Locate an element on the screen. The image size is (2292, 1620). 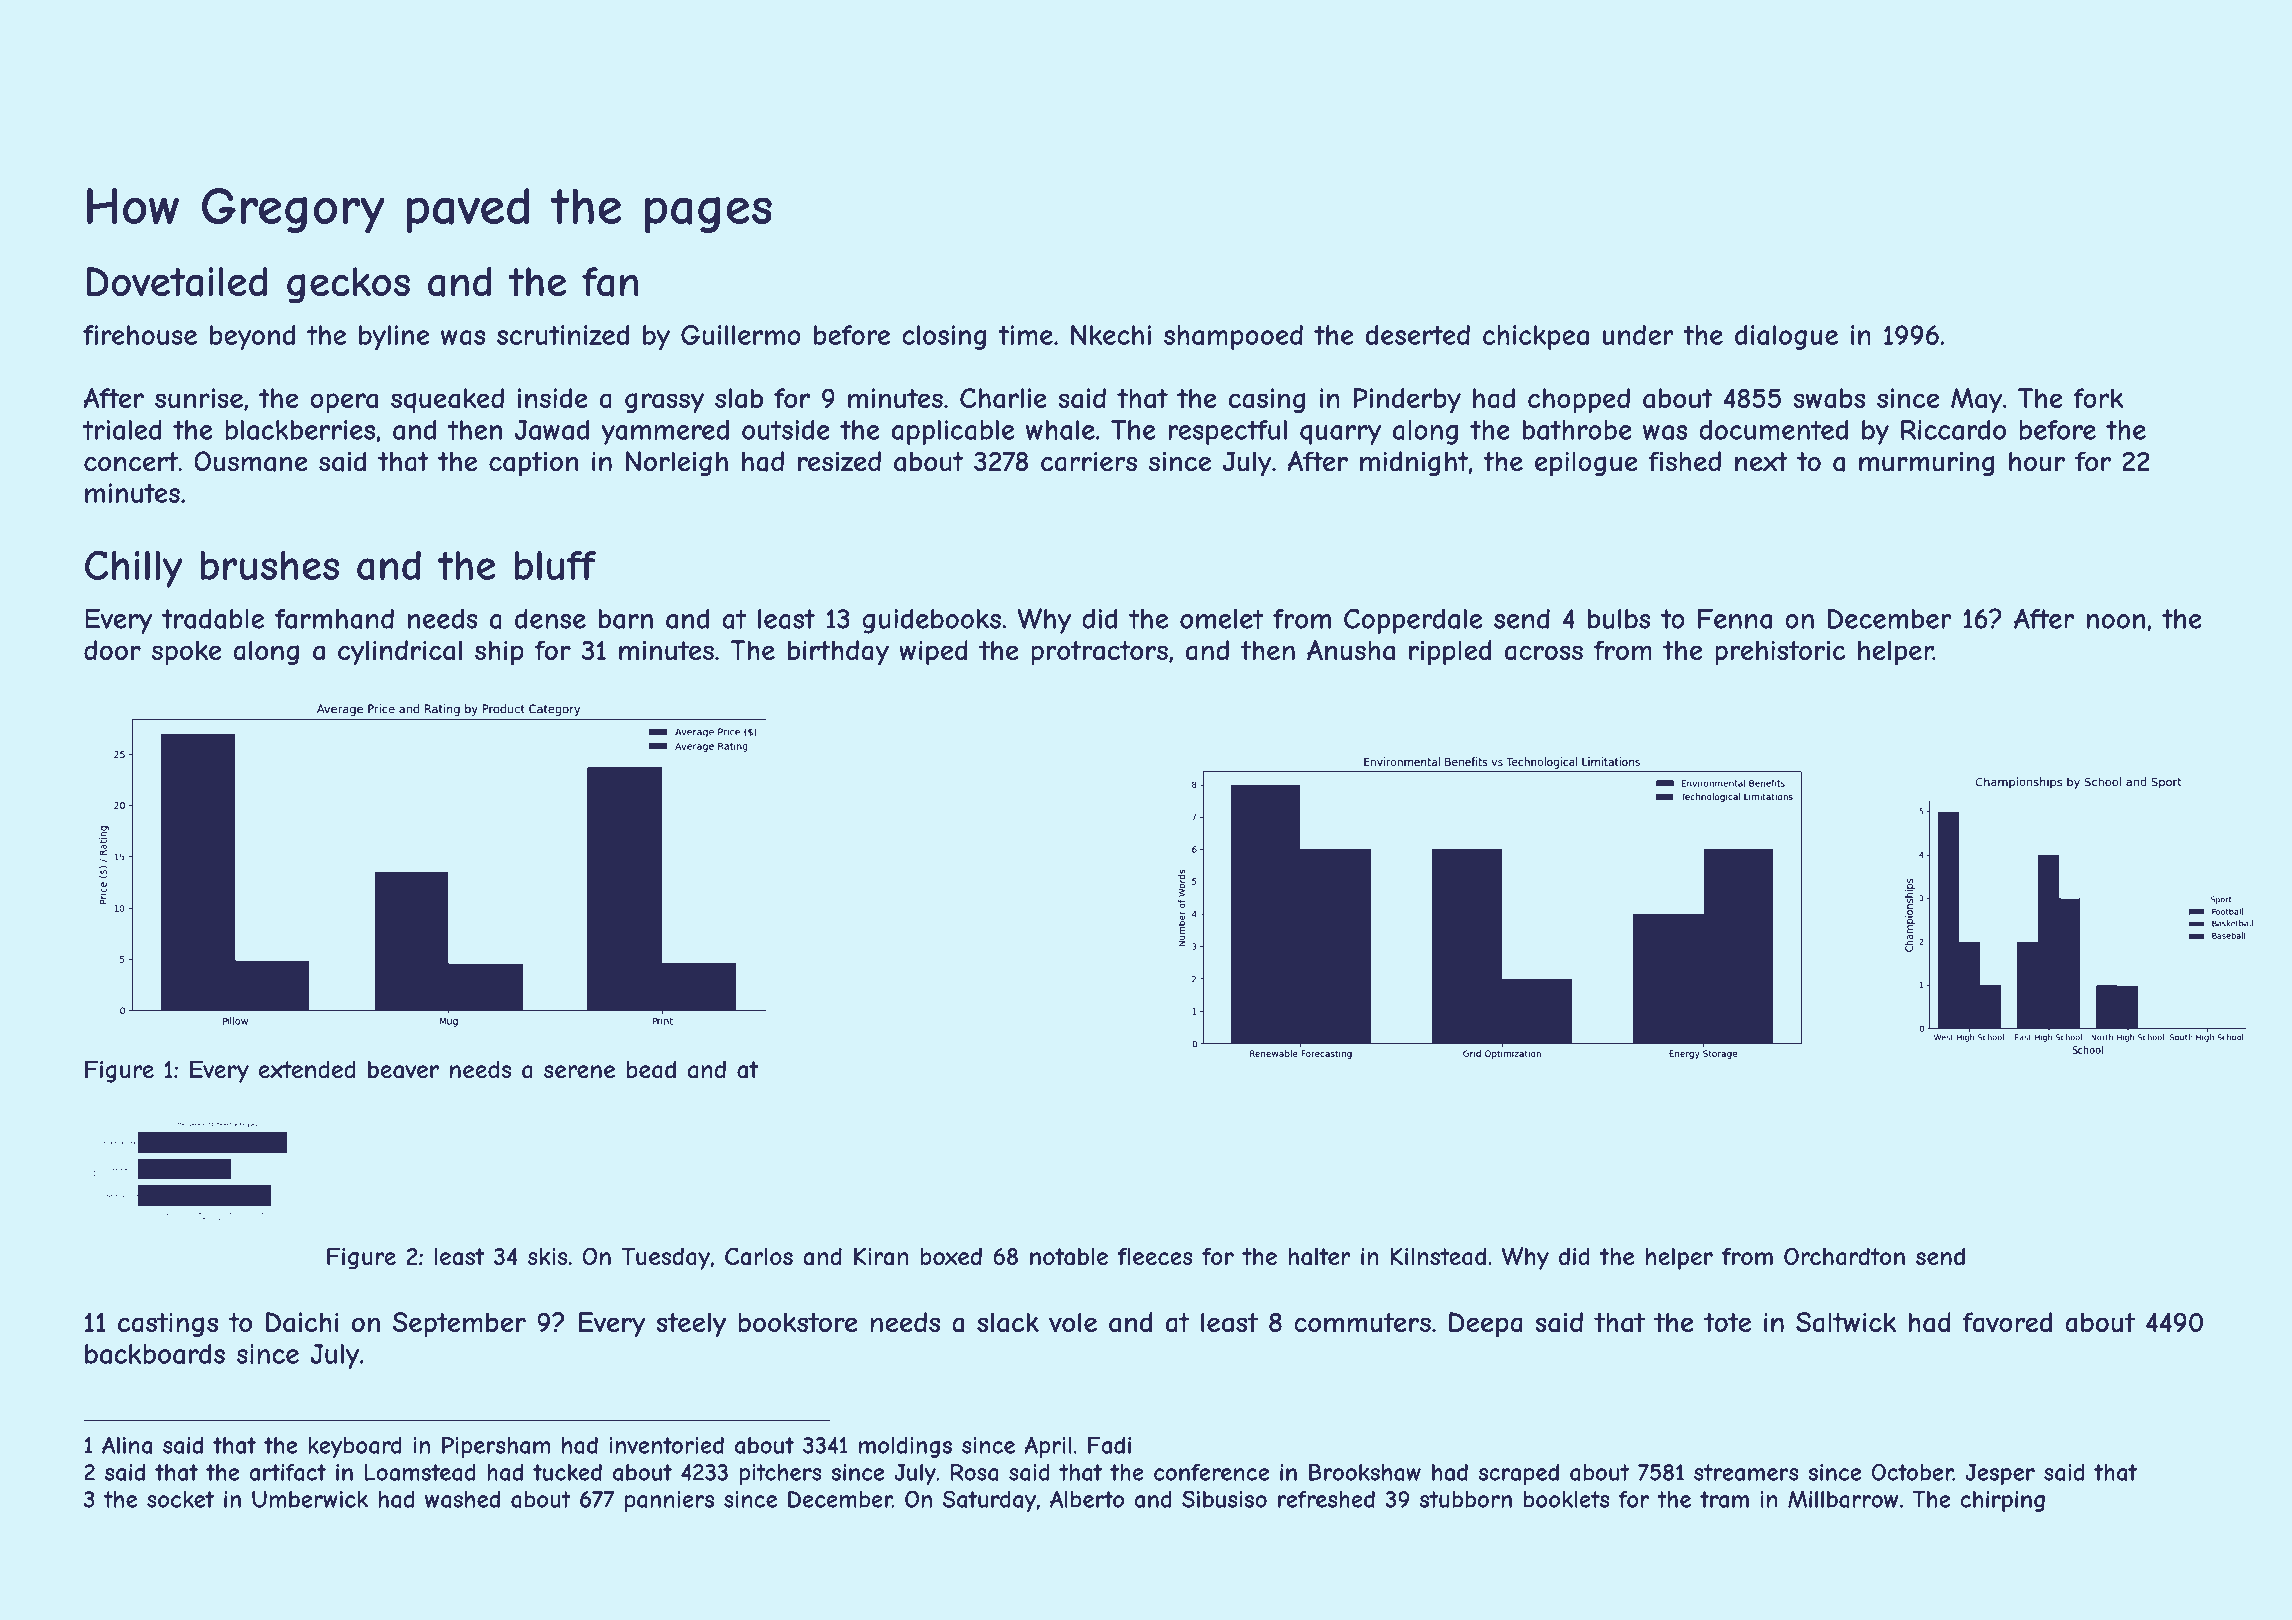
prehistoric is located at coordinates (1780, 653).
